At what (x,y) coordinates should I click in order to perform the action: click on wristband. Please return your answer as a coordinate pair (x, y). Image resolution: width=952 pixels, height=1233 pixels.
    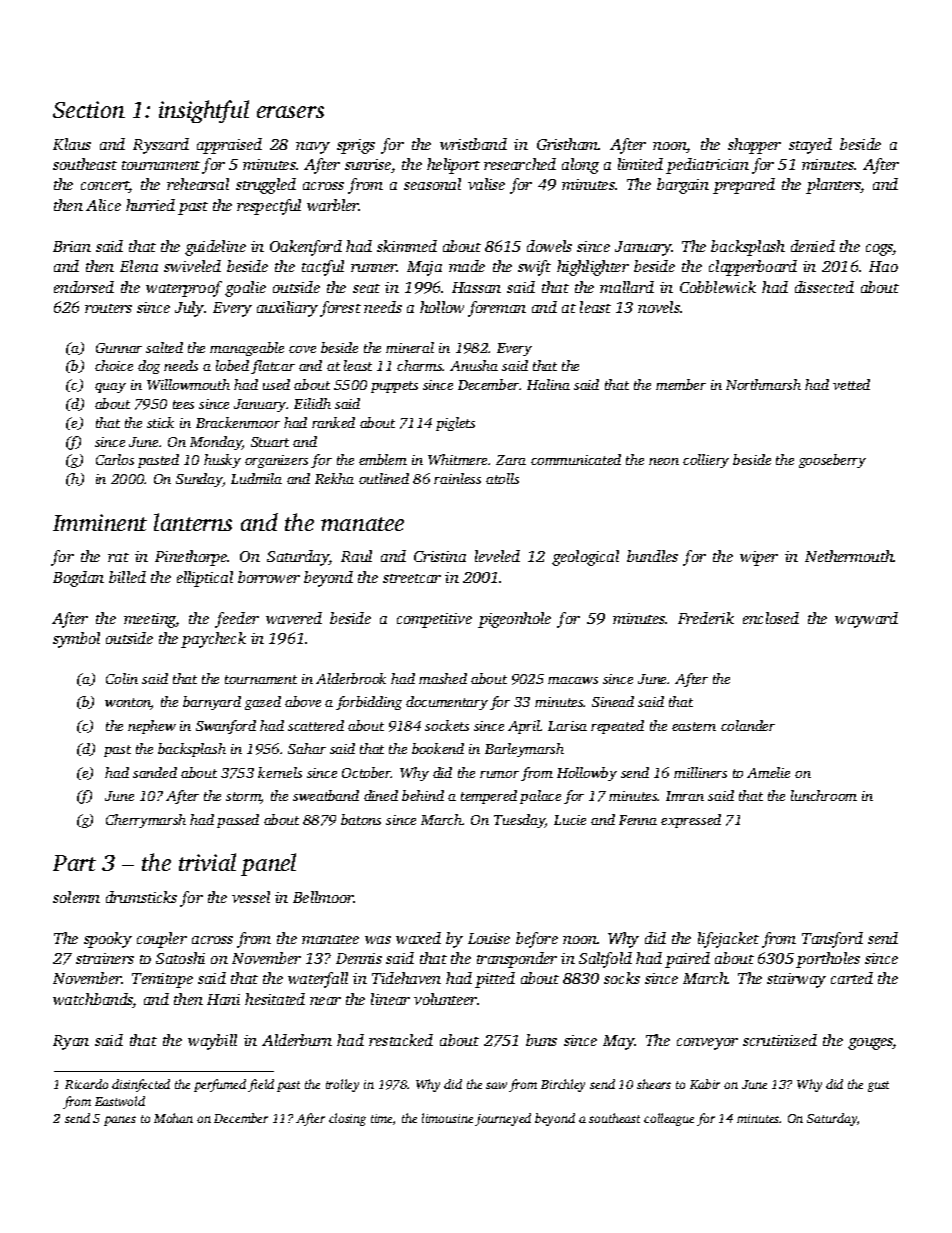
    Looking at the image, I should click on (473, 144).
